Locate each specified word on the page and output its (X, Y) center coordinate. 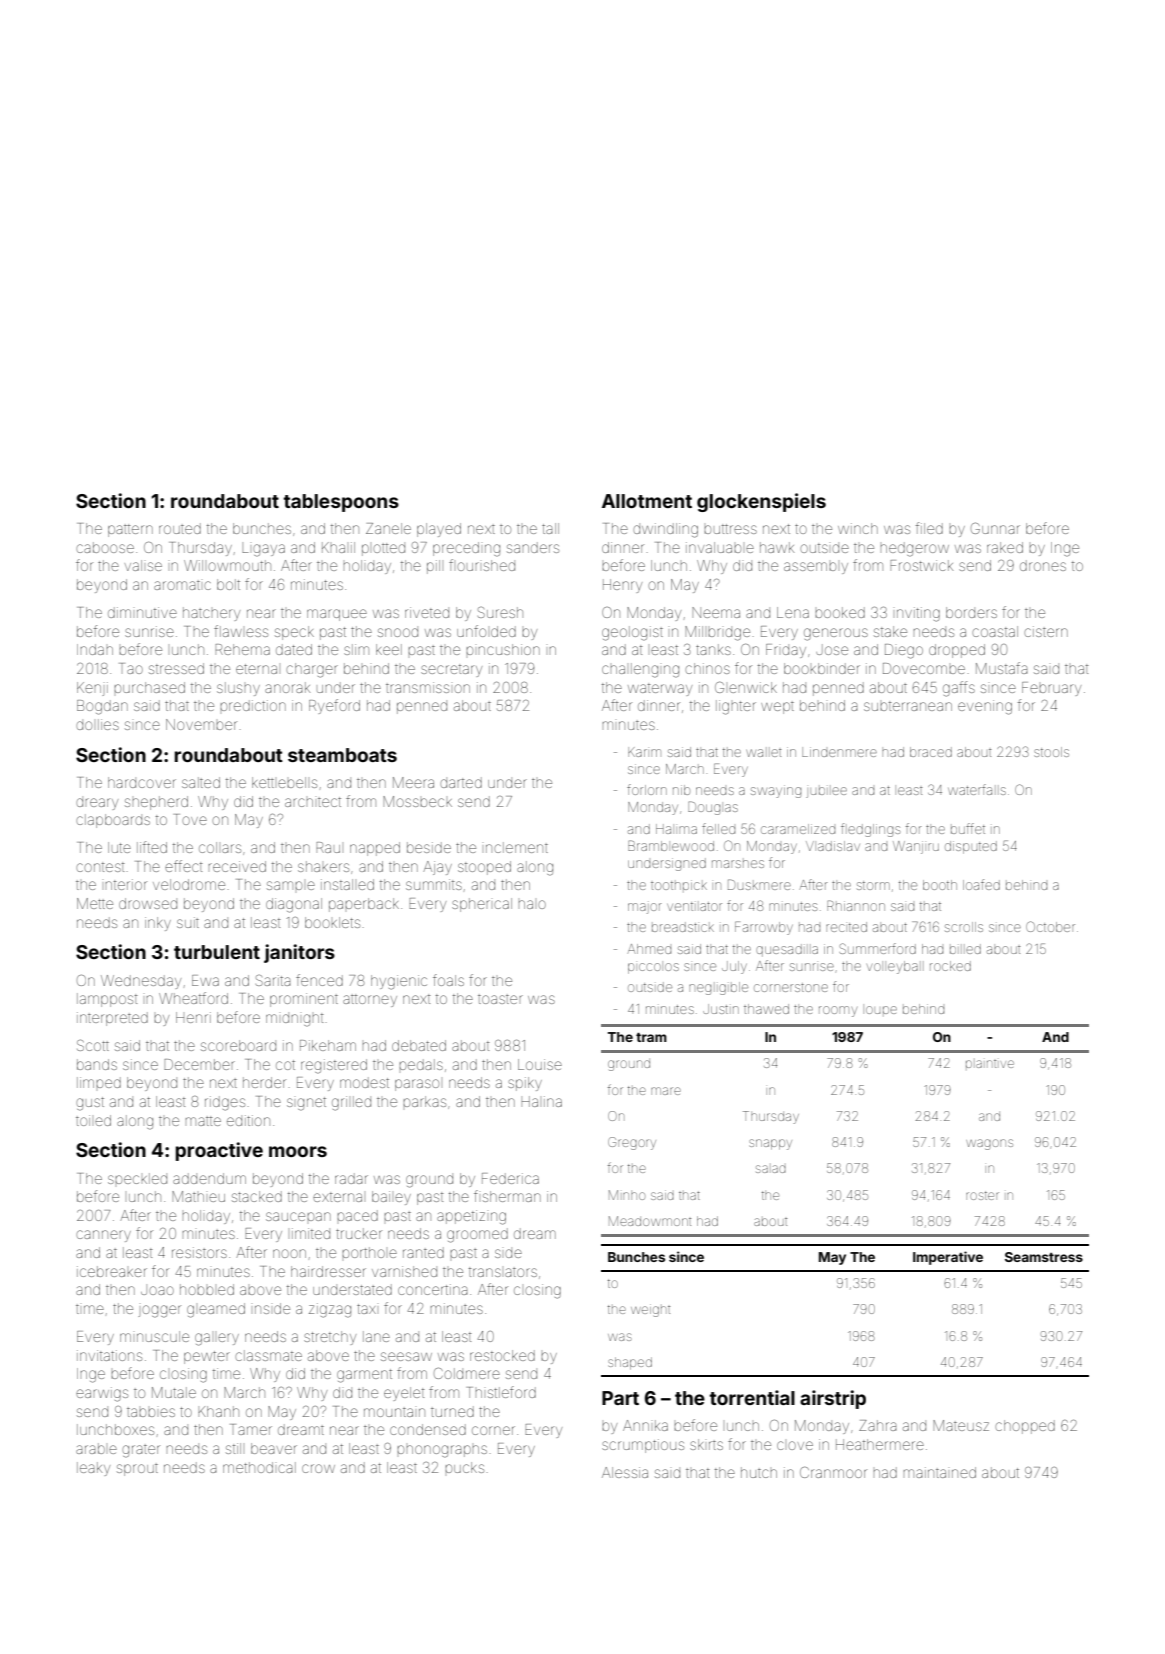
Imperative (948, 1258)
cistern (1046, 631)
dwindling (665, 530)
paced (357, 1215)
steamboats (342, 755)
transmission (428, 687)
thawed (766, 1009)
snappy (770, 1144)
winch (858, 528)
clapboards (113, 821)
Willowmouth (227, 565)
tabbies (151, 1412)
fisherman (507, 1196)
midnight (295, 1020)
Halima (676, 829)
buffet (968, 828)
